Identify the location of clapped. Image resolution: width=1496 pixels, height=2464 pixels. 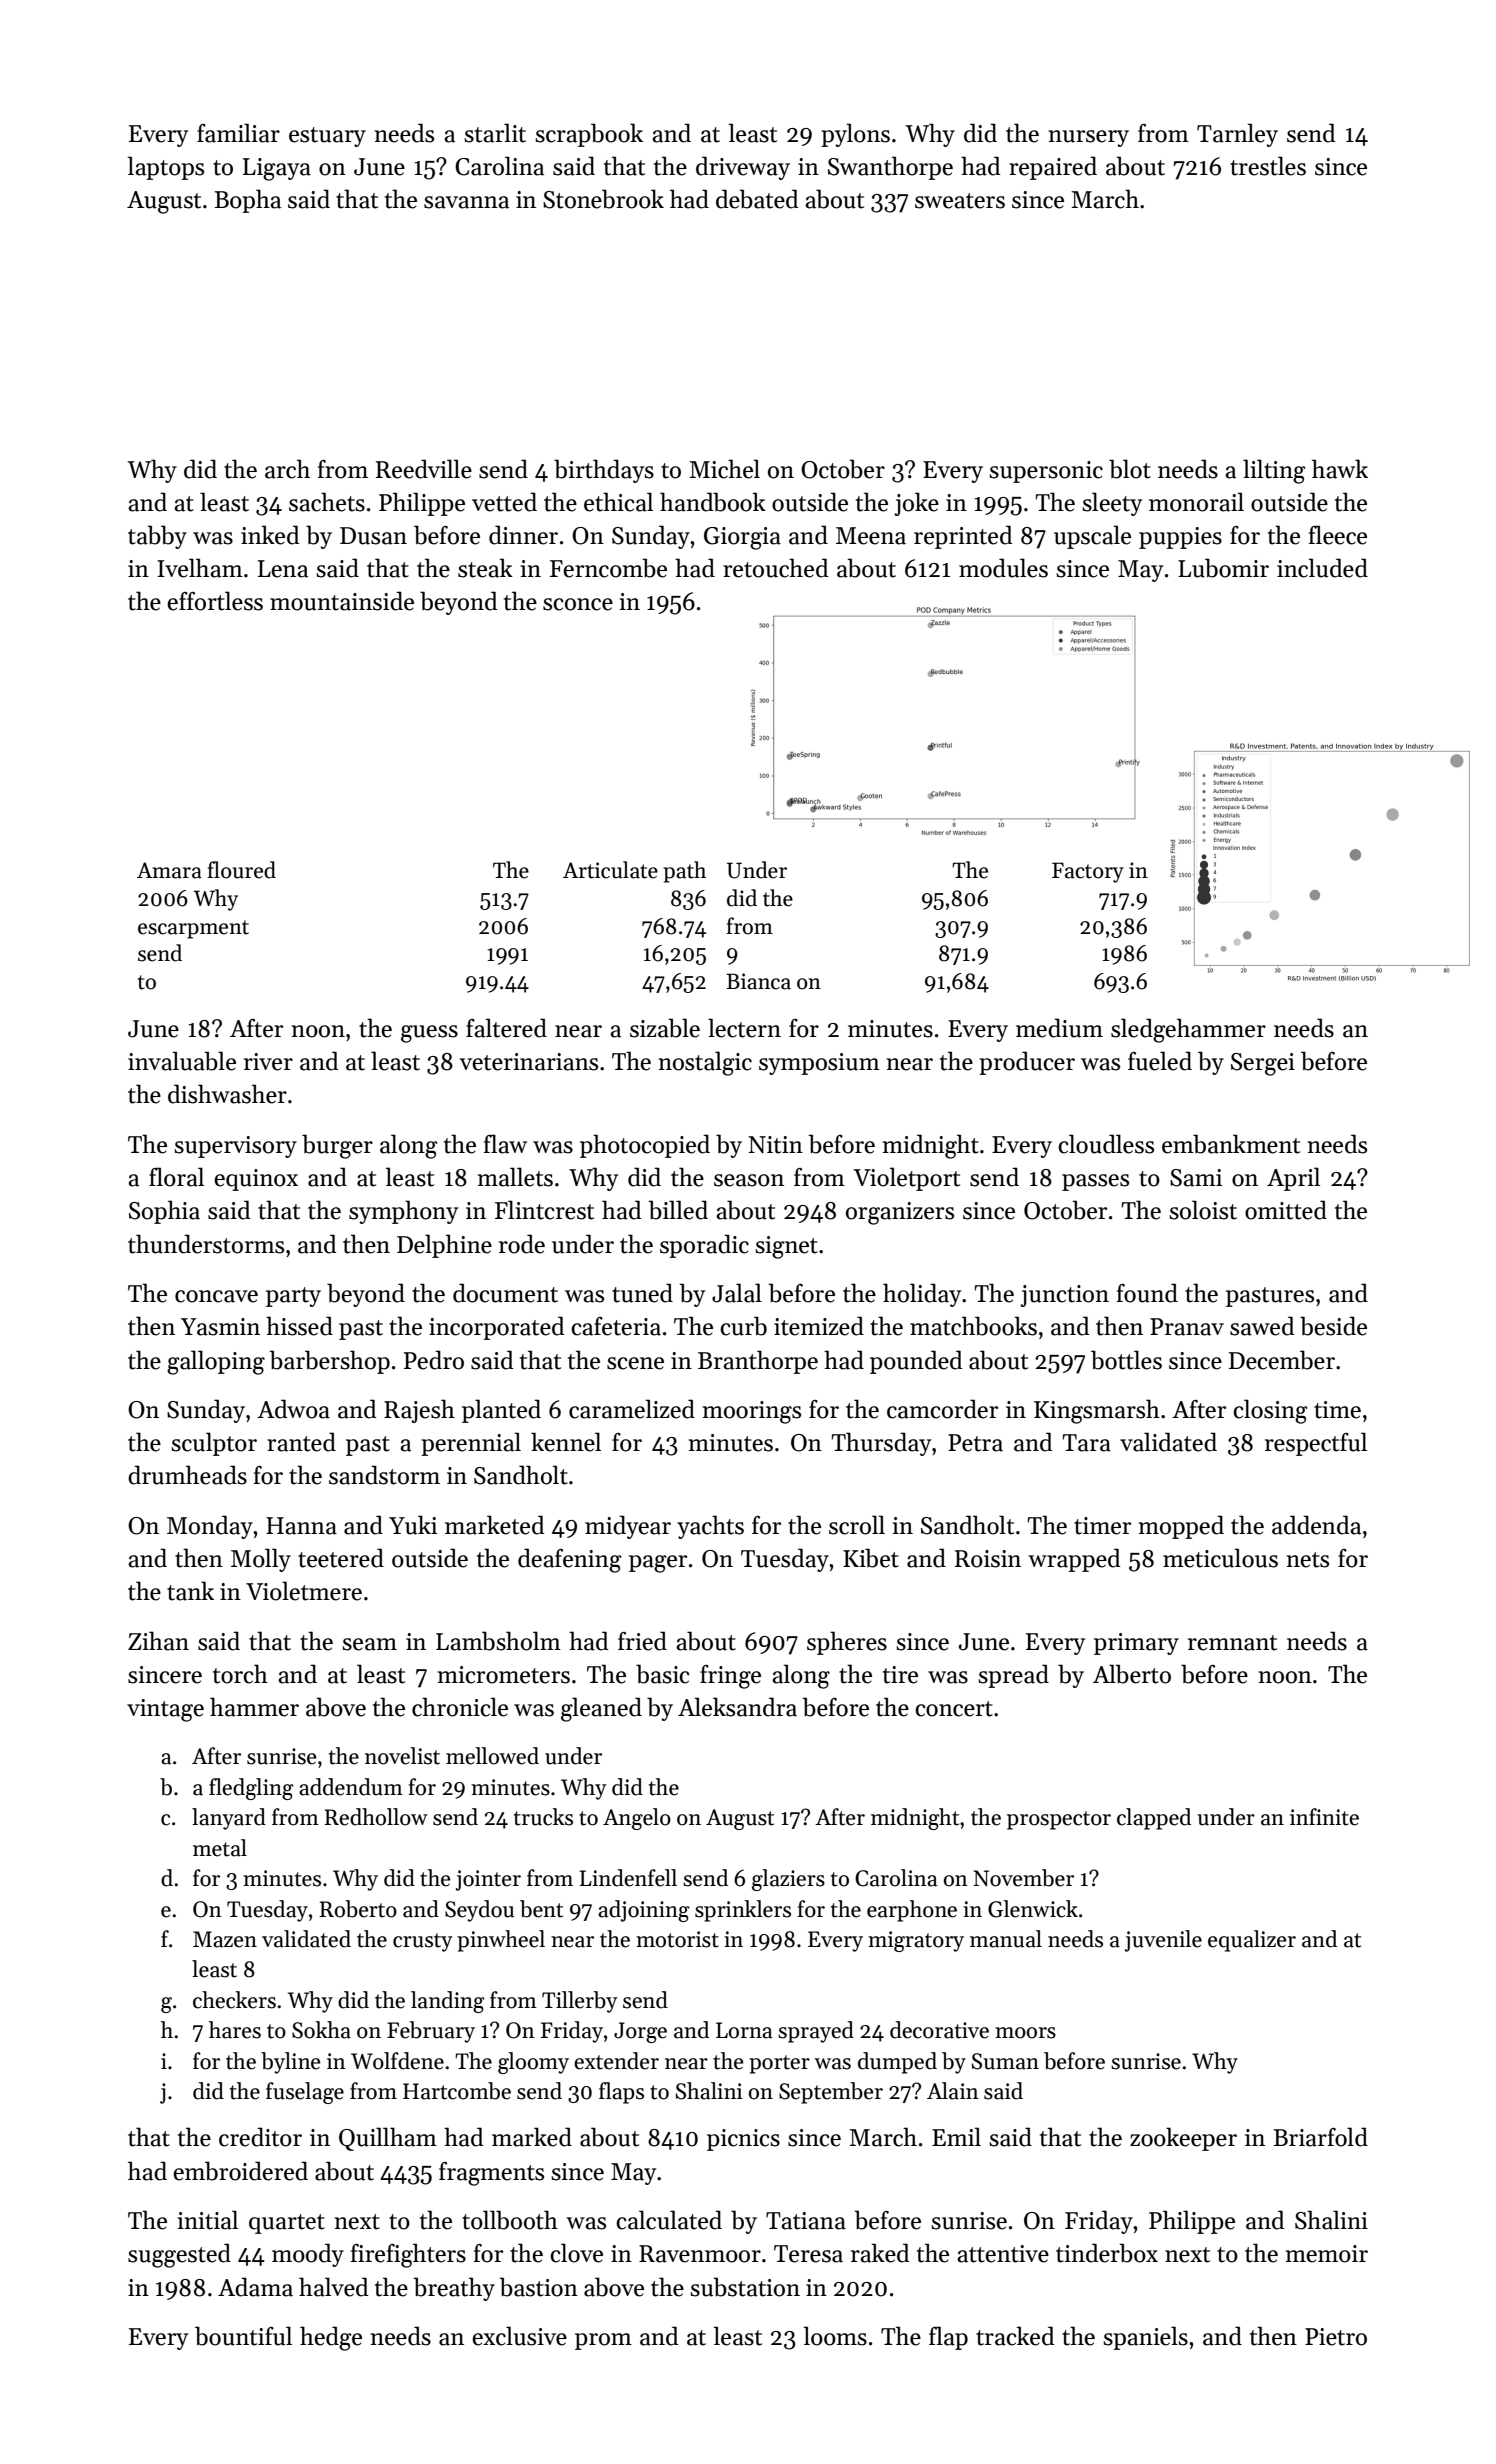
(1154, 1819).
